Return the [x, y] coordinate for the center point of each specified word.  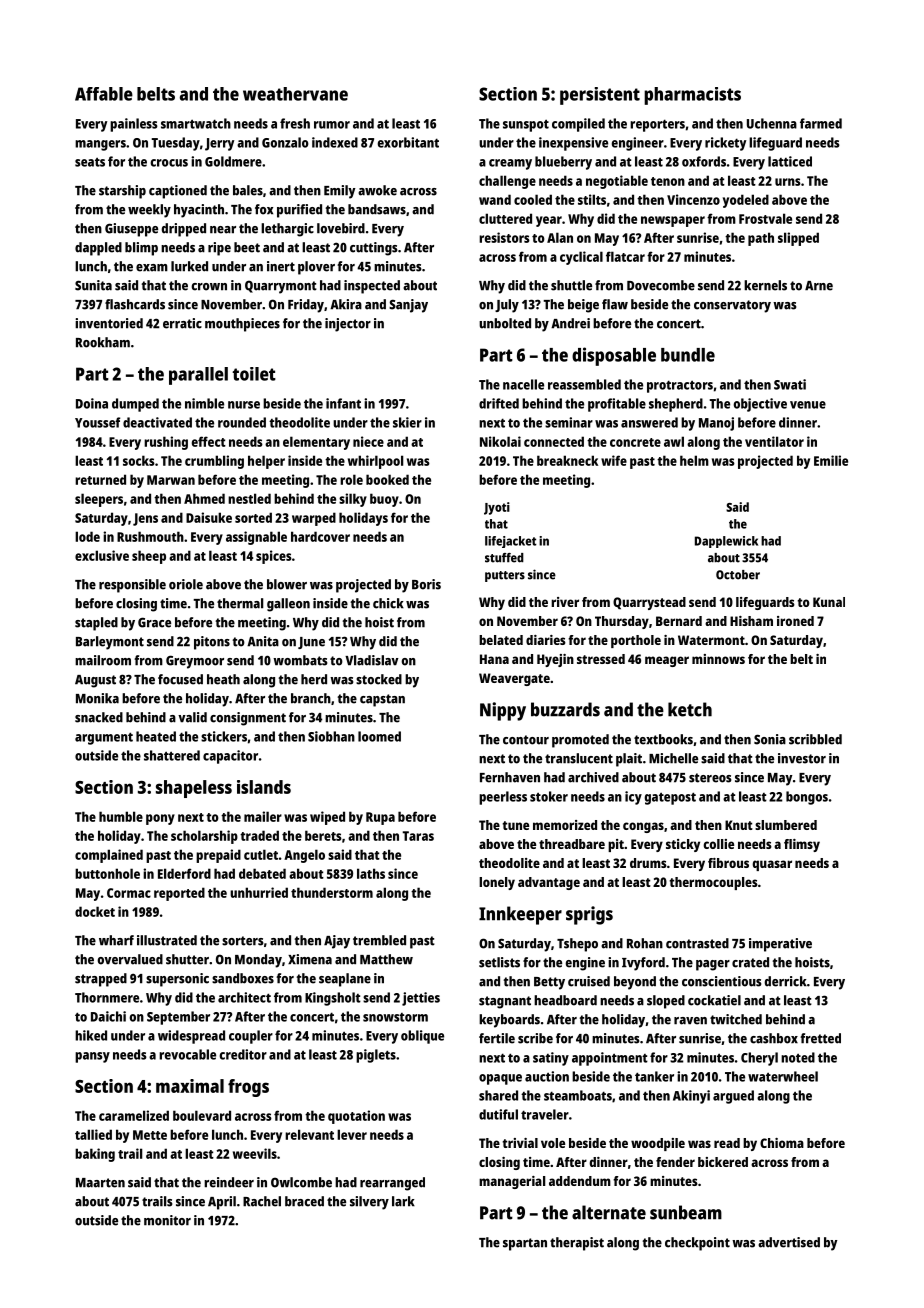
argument [104, 738]
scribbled [815, 739]
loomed [379, 736]
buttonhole [107, 873]
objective [760, 405]
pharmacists [692, 96]
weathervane [295, 94]
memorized [565, 825]
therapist [577, 1244]
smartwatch [196, 123]
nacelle [523, 384]
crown [209, 287]
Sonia [770, 739]
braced [304, 1201]
